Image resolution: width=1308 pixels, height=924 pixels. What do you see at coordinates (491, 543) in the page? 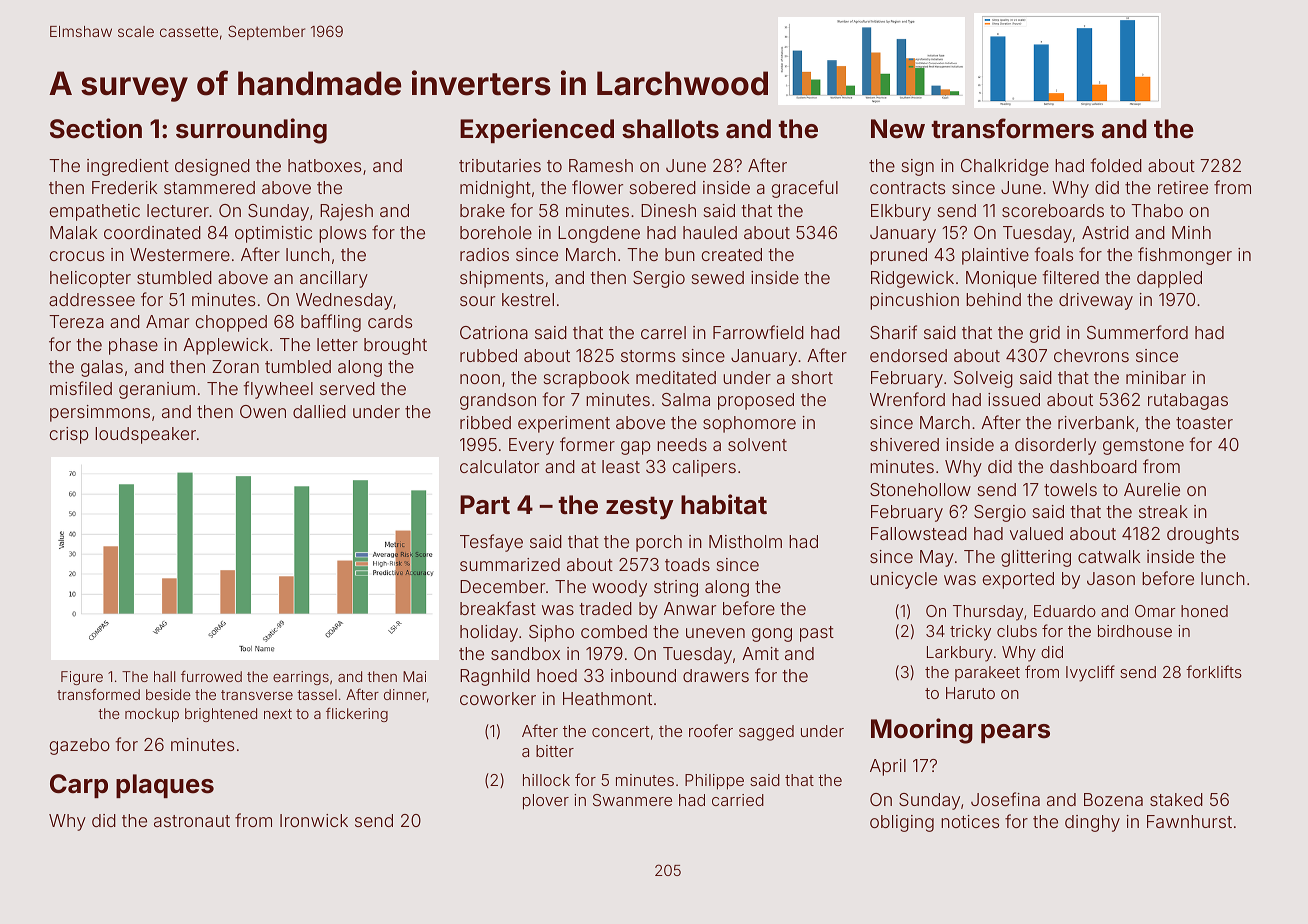
I see `Tesfaye` at bounding box center [491, 543].
